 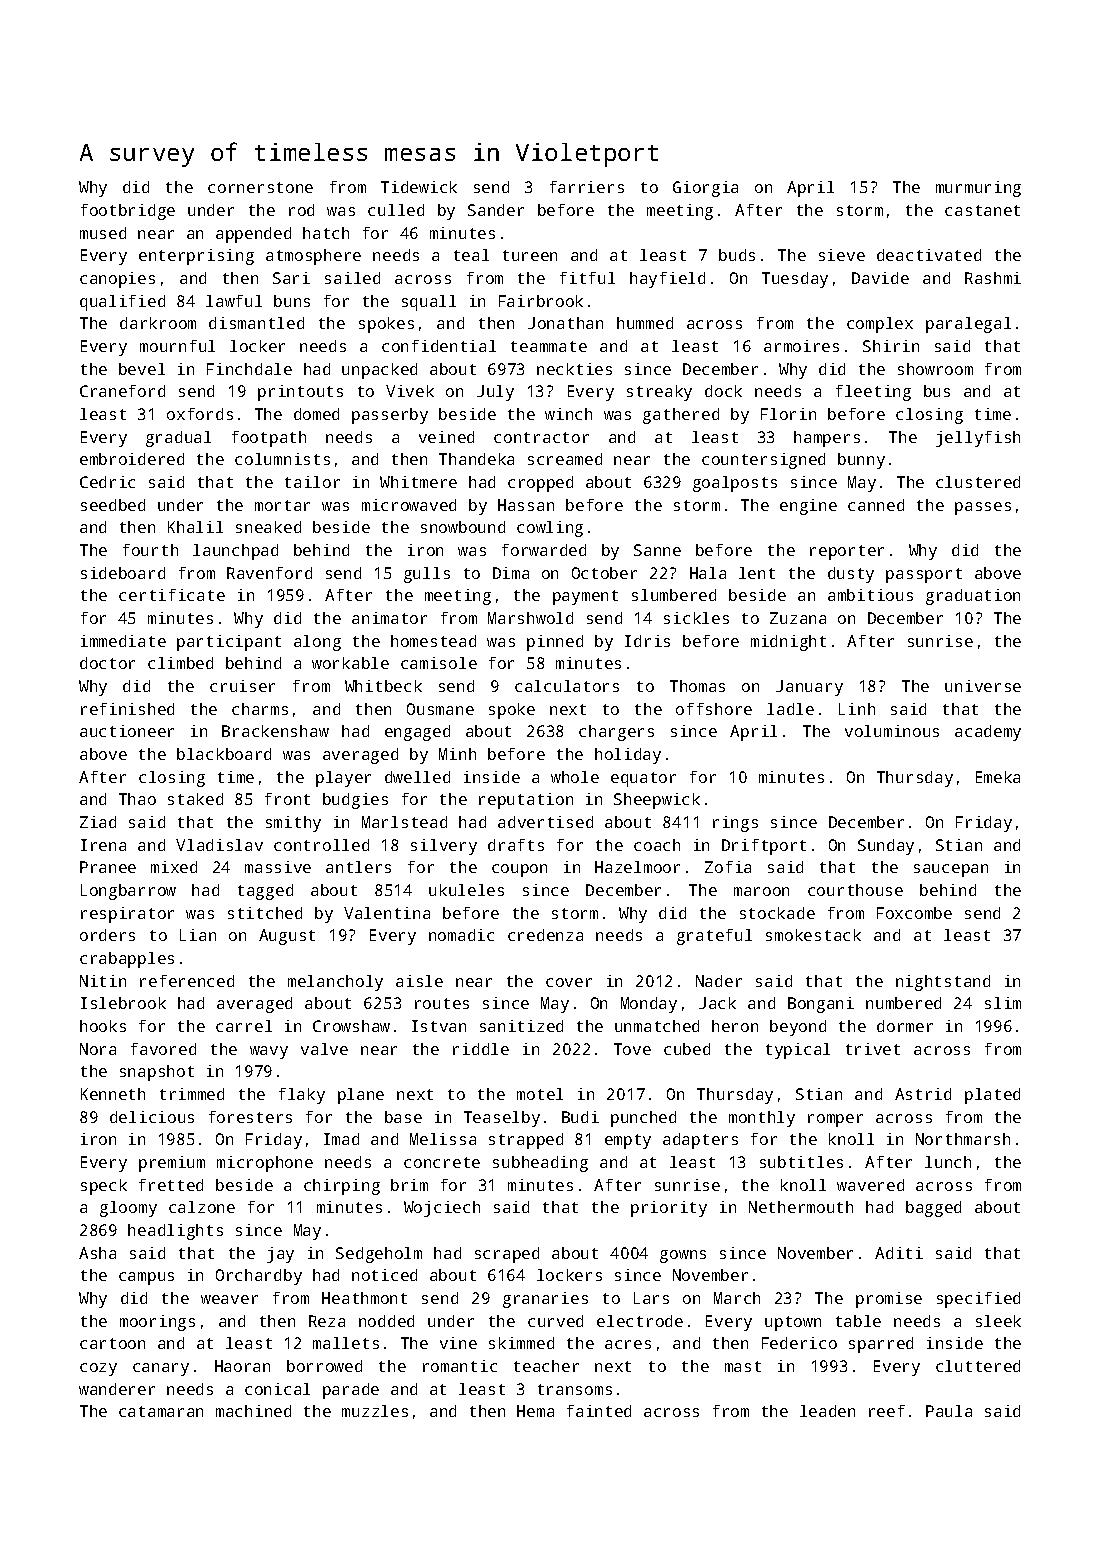 What do you see at coordinates (375, 1411) in the screenshot?
I see `muzzles` at bounding box center [375, 1411].
